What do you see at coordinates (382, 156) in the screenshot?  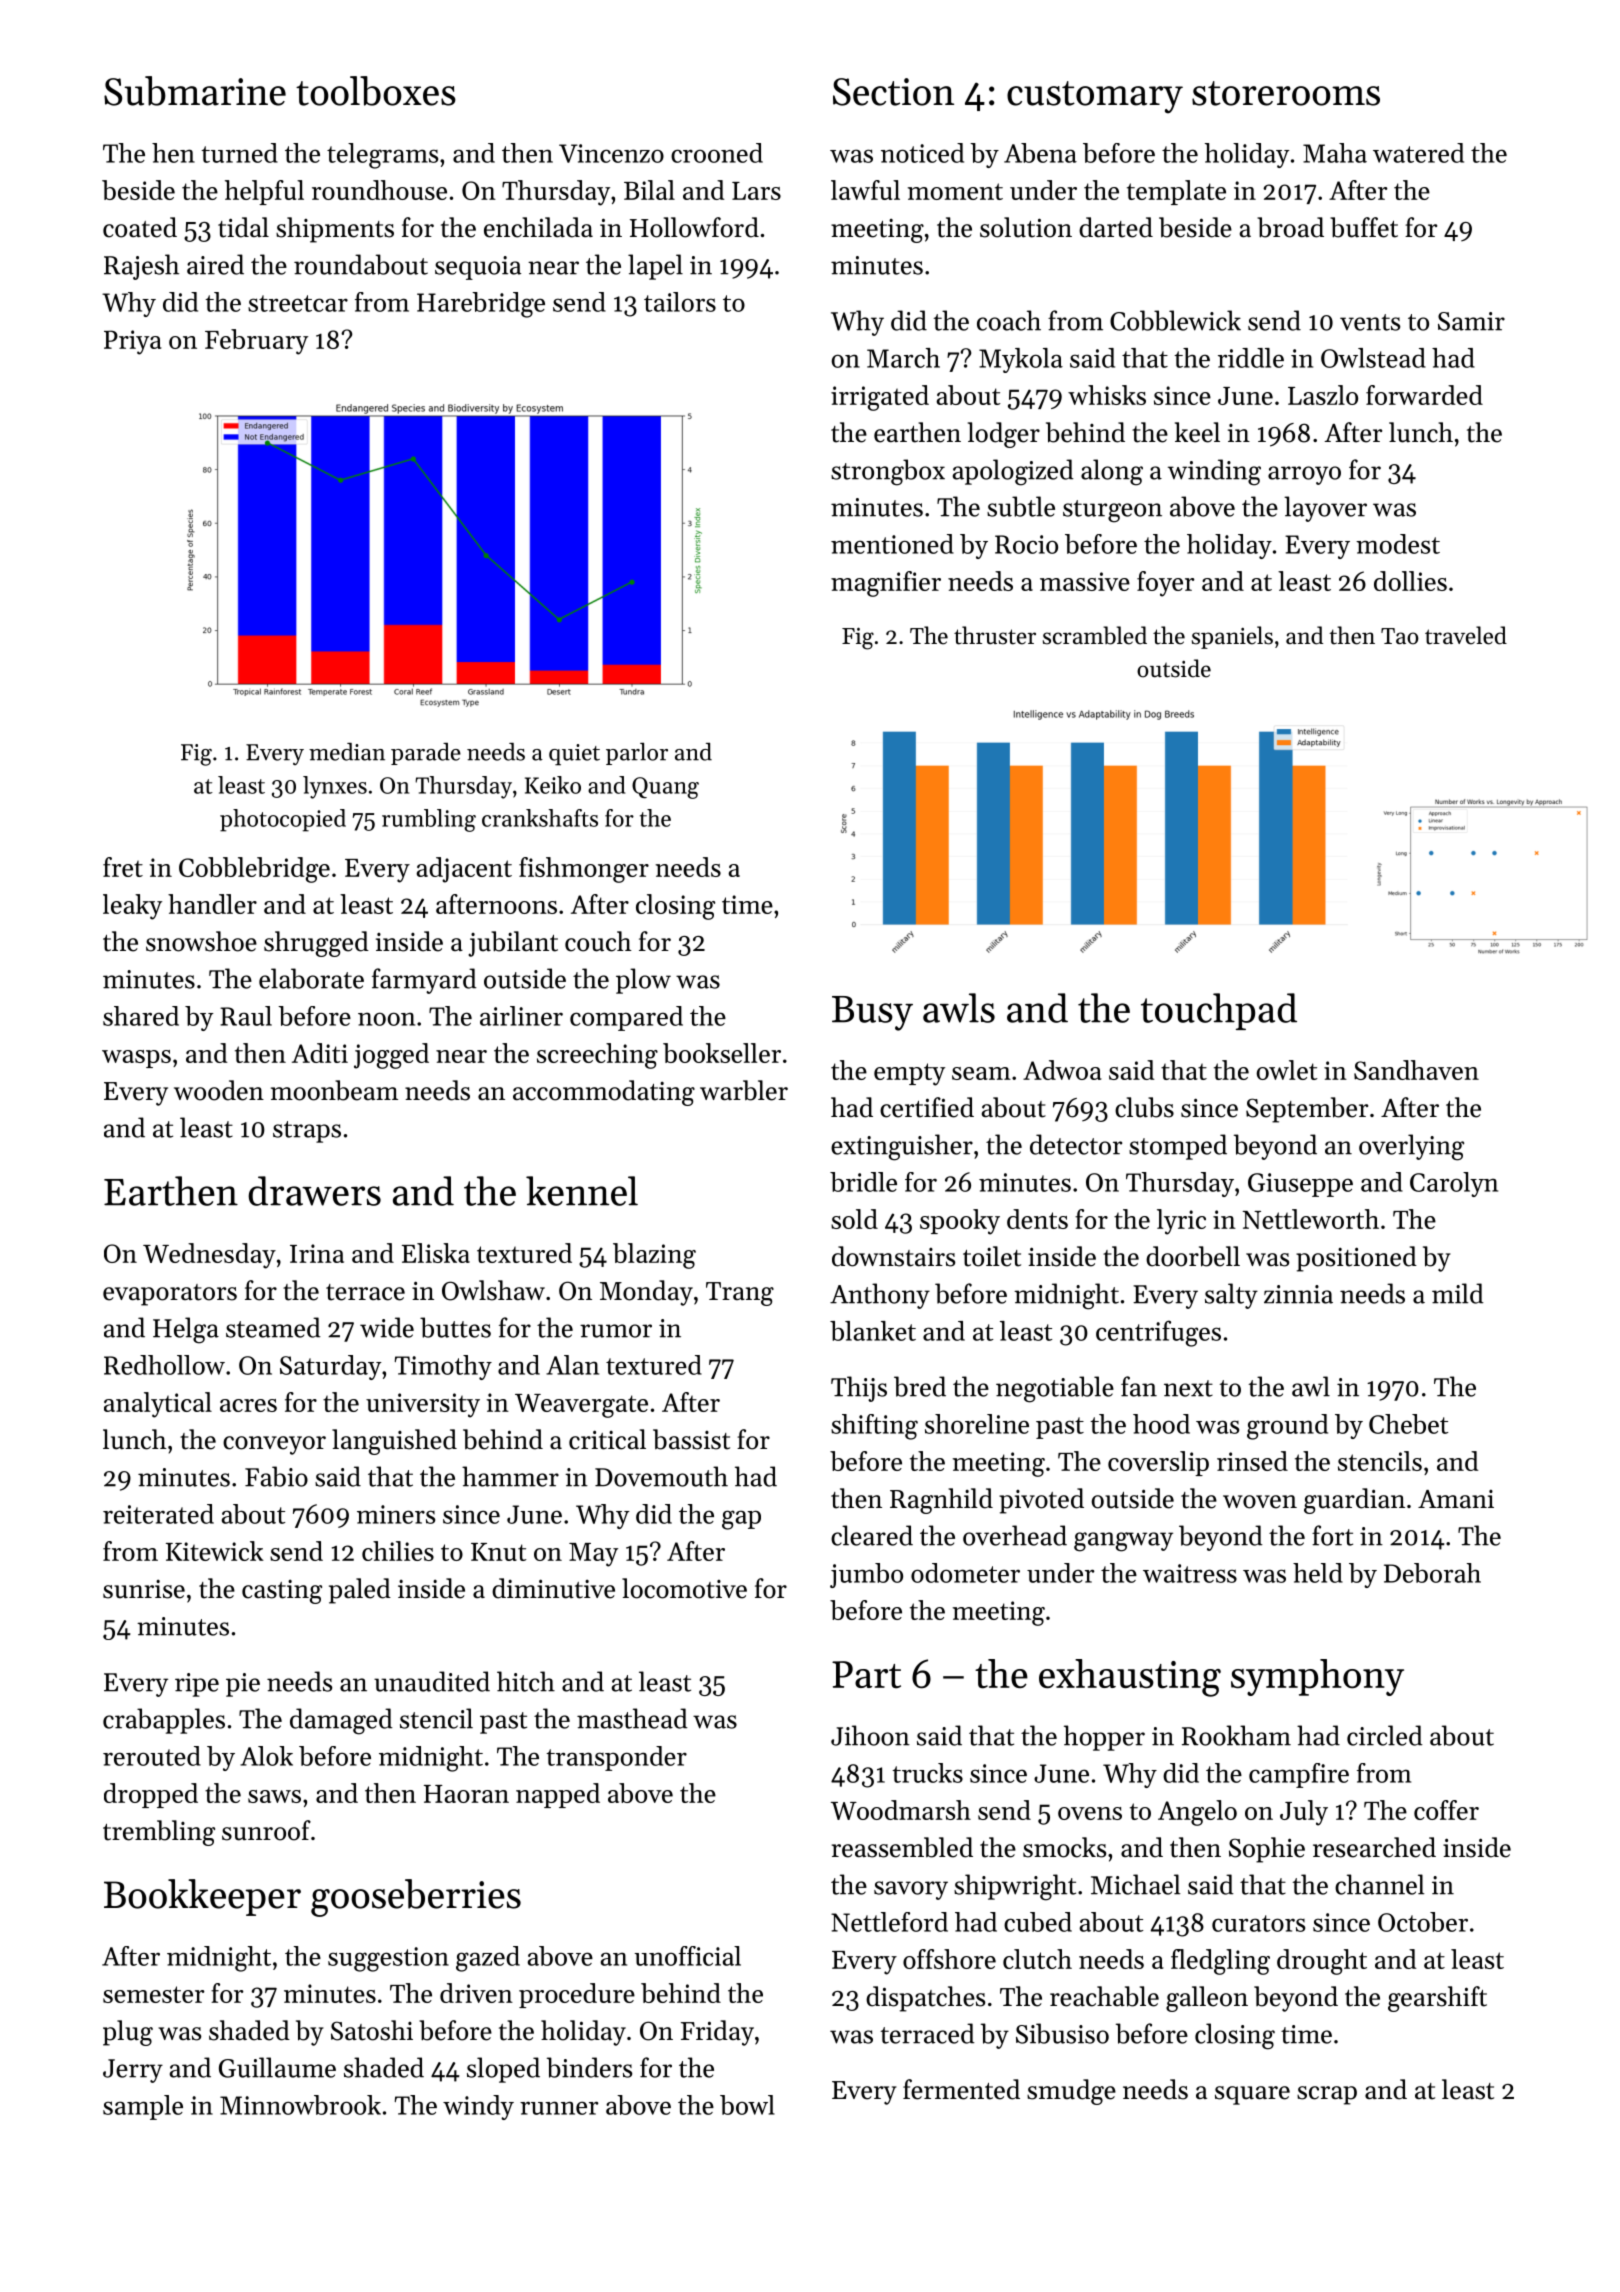 I see `telegrams` at bounding box center [382, 156].
